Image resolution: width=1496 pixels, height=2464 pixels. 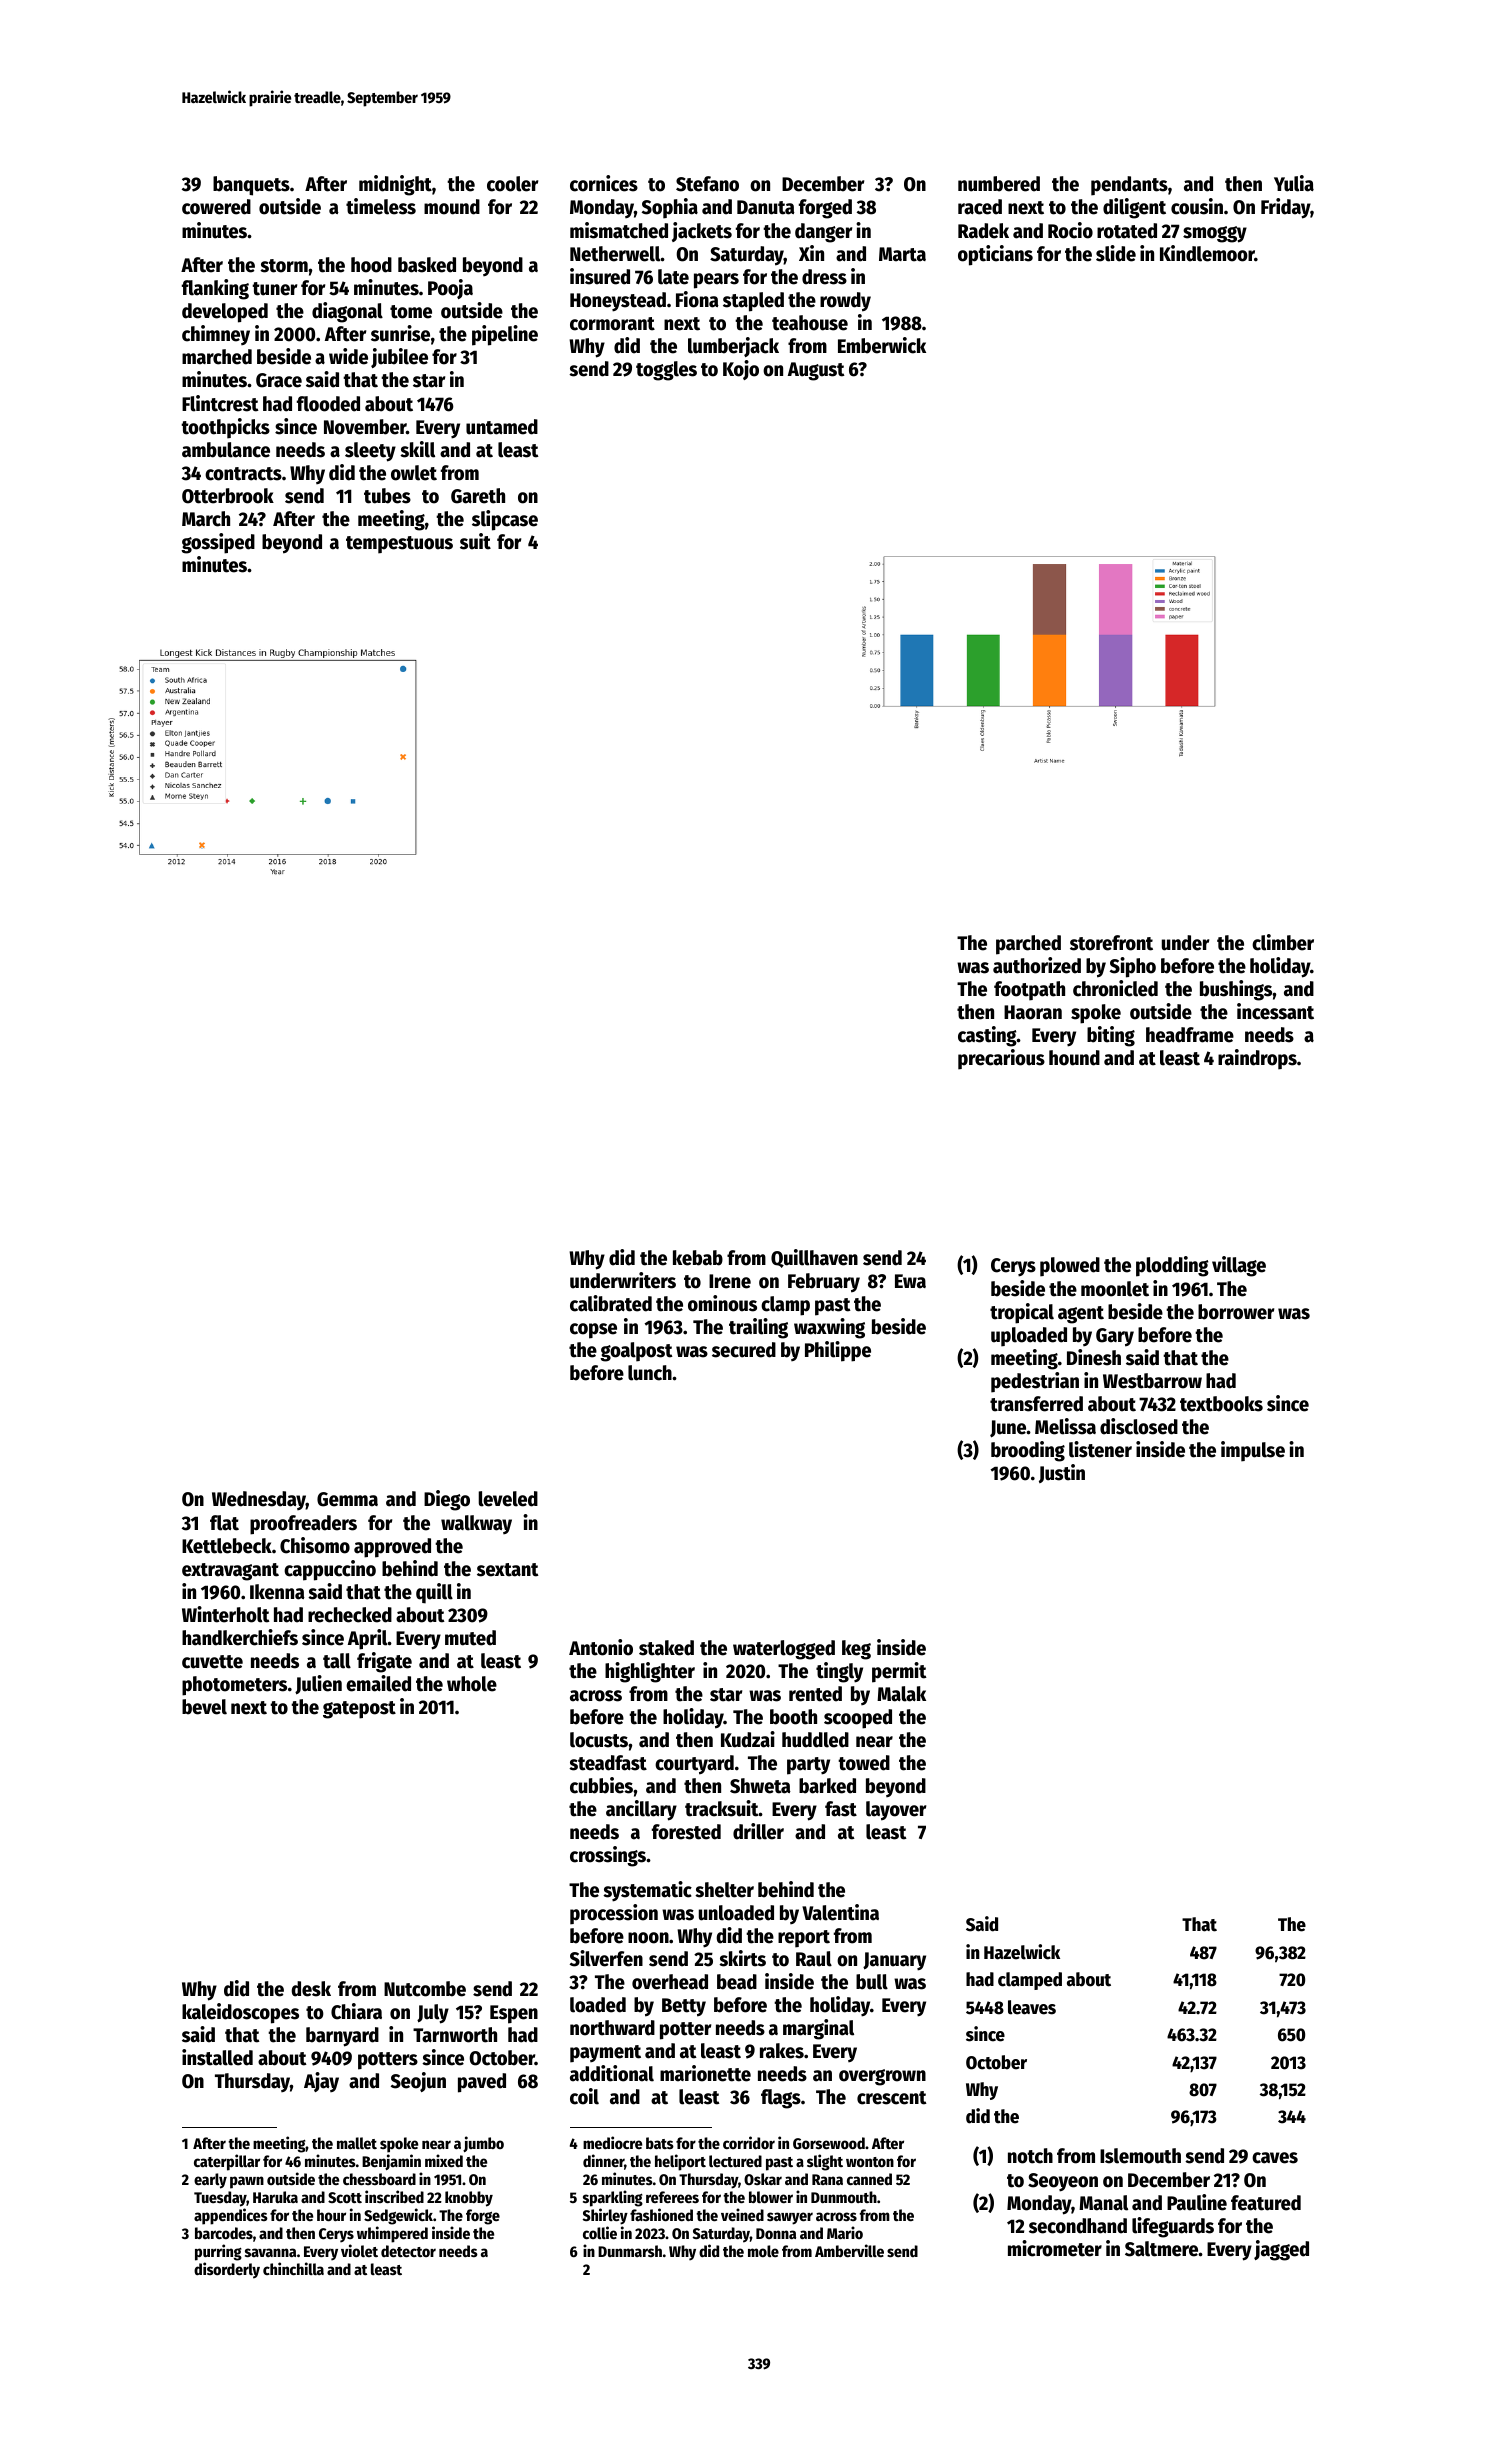 What do you see at coordinates (204, 1707) in the screenshot?
I see `bevel` at bounding box center [204, 1707].
